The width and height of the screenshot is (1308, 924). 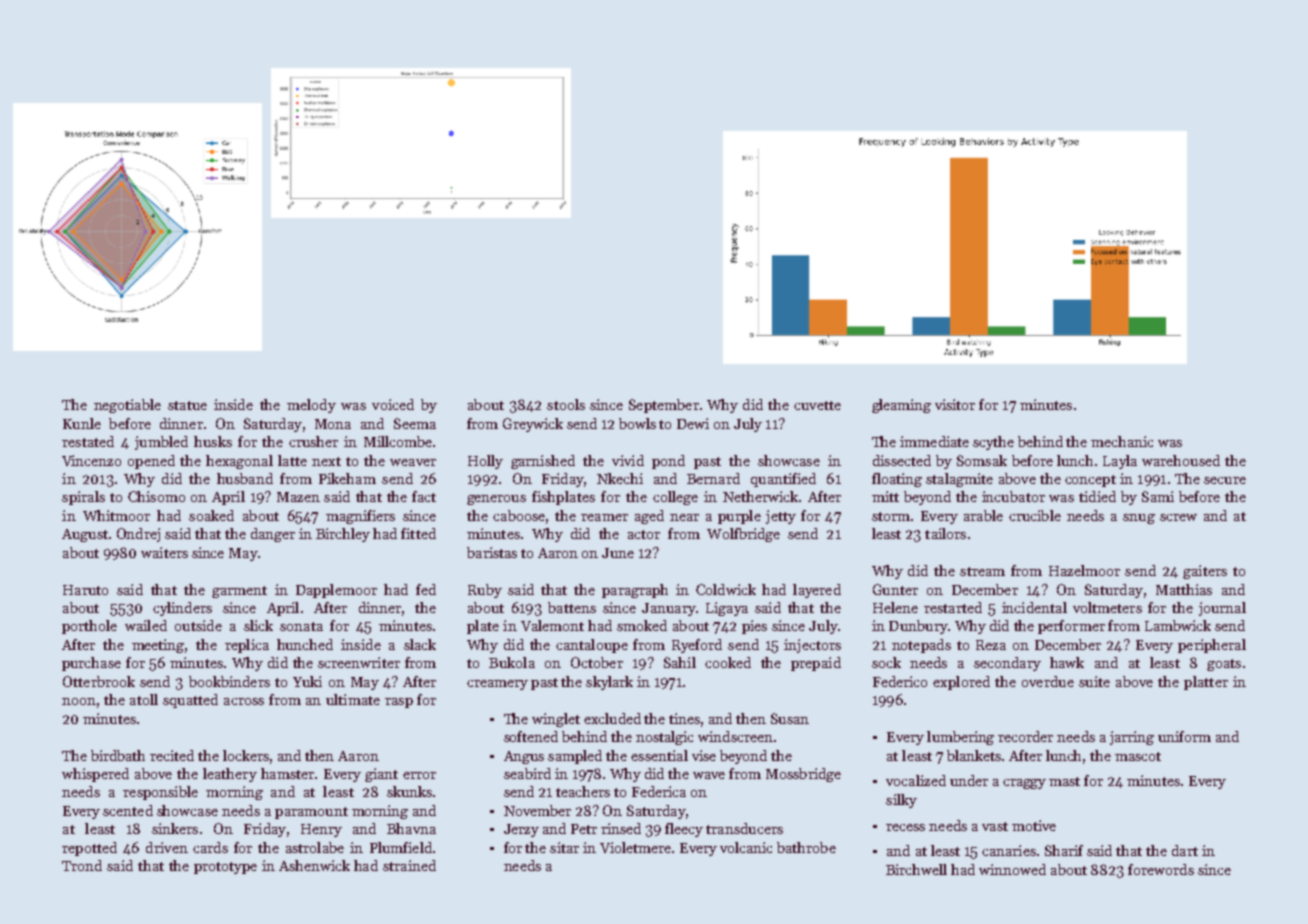 What do you see at coordinates (311, 813) in the screenshot?
I see `paramount` at bounding box center [311, 813].
